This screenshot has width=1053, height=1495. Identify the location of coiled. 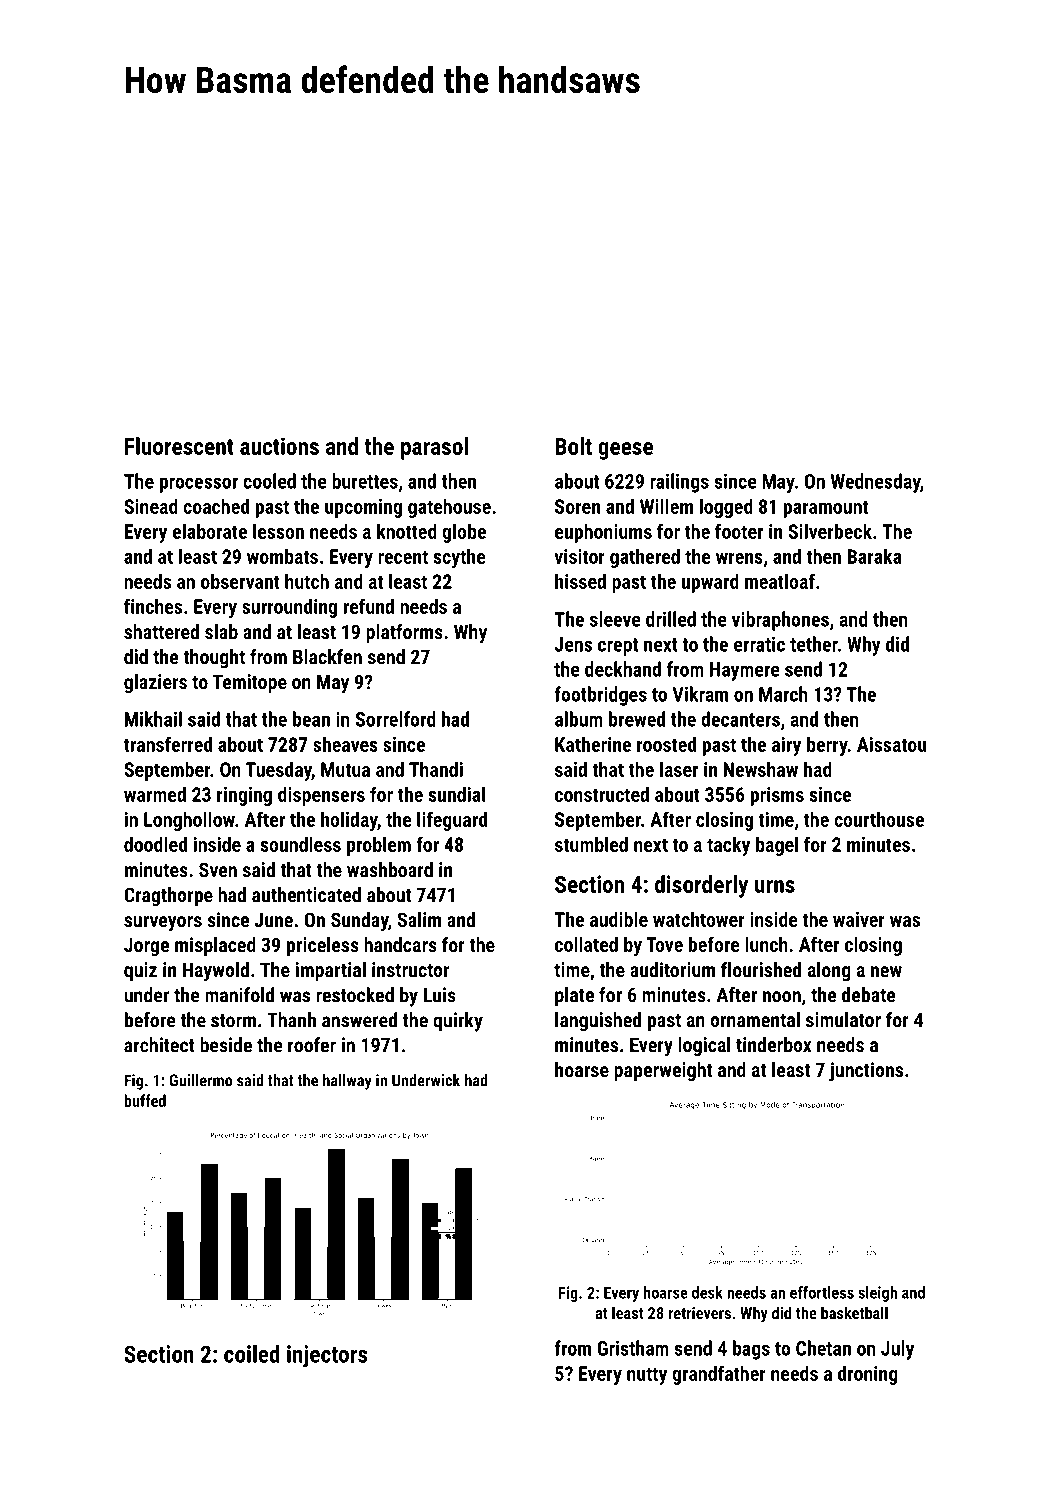
(252, 1354).
